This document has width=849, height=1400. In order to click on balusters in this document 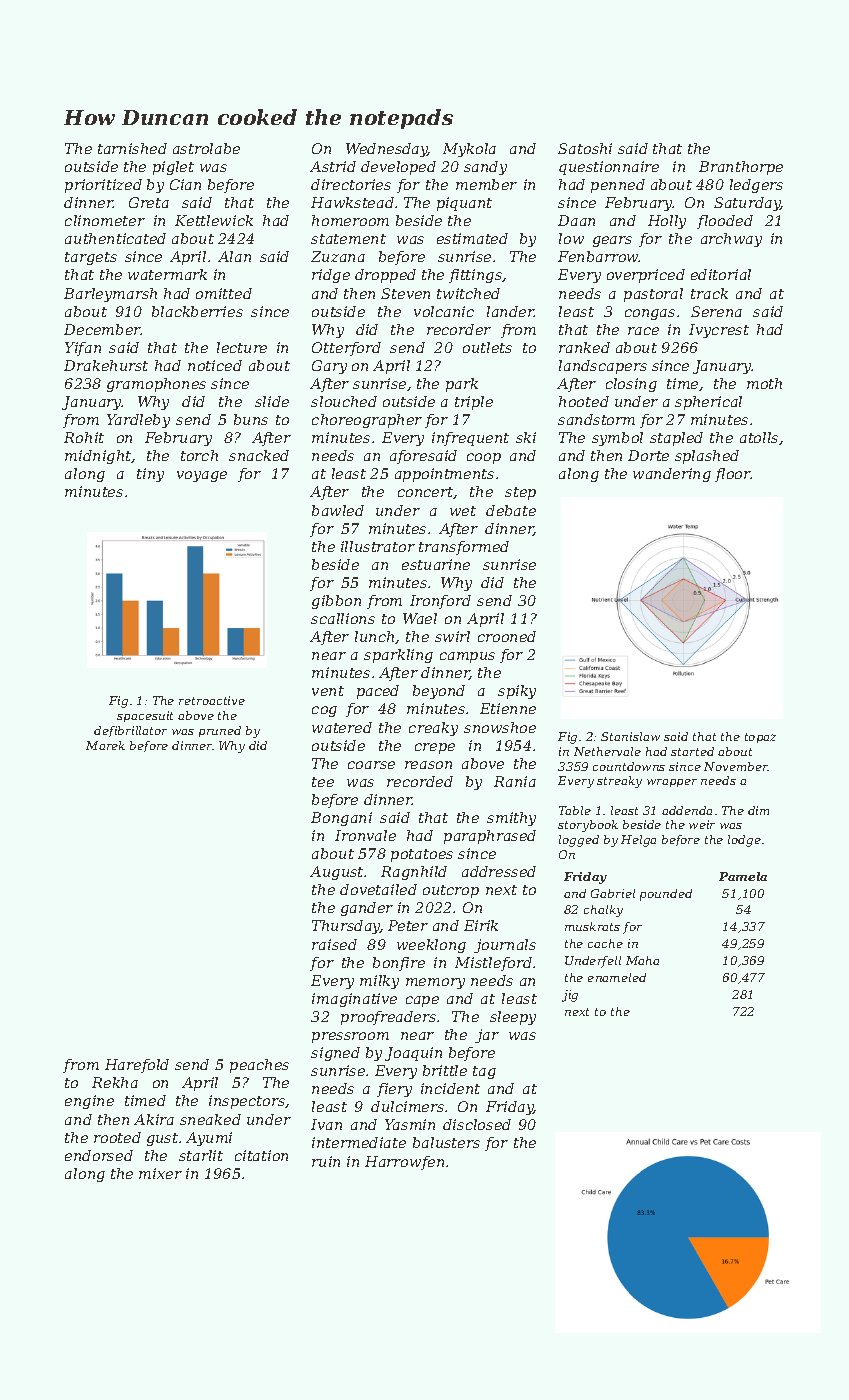, I will do `click(446, 1142)`.
